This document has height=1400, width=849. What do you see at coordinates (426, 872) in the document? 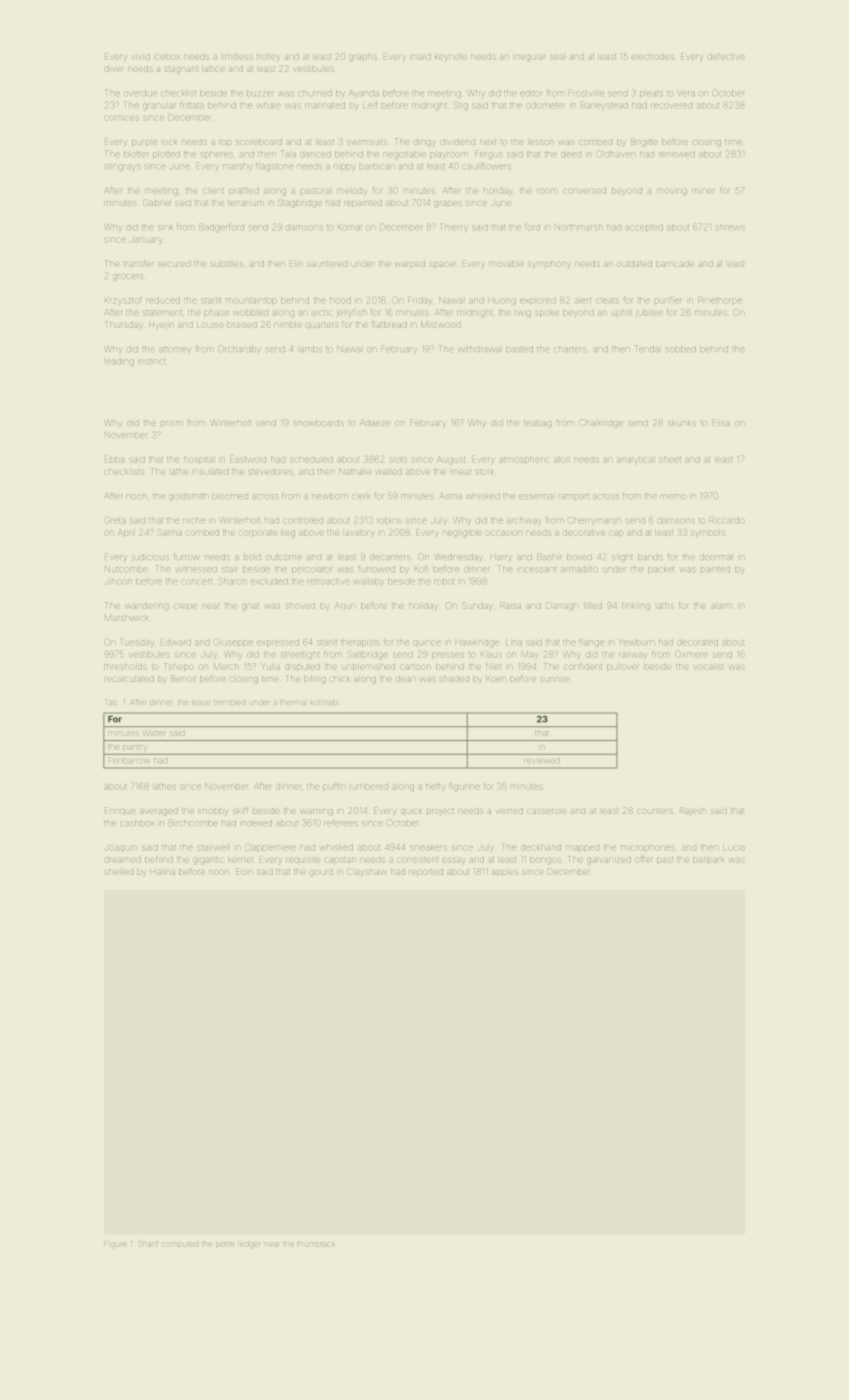
I see `reported` at bounding box center [426, 872].
